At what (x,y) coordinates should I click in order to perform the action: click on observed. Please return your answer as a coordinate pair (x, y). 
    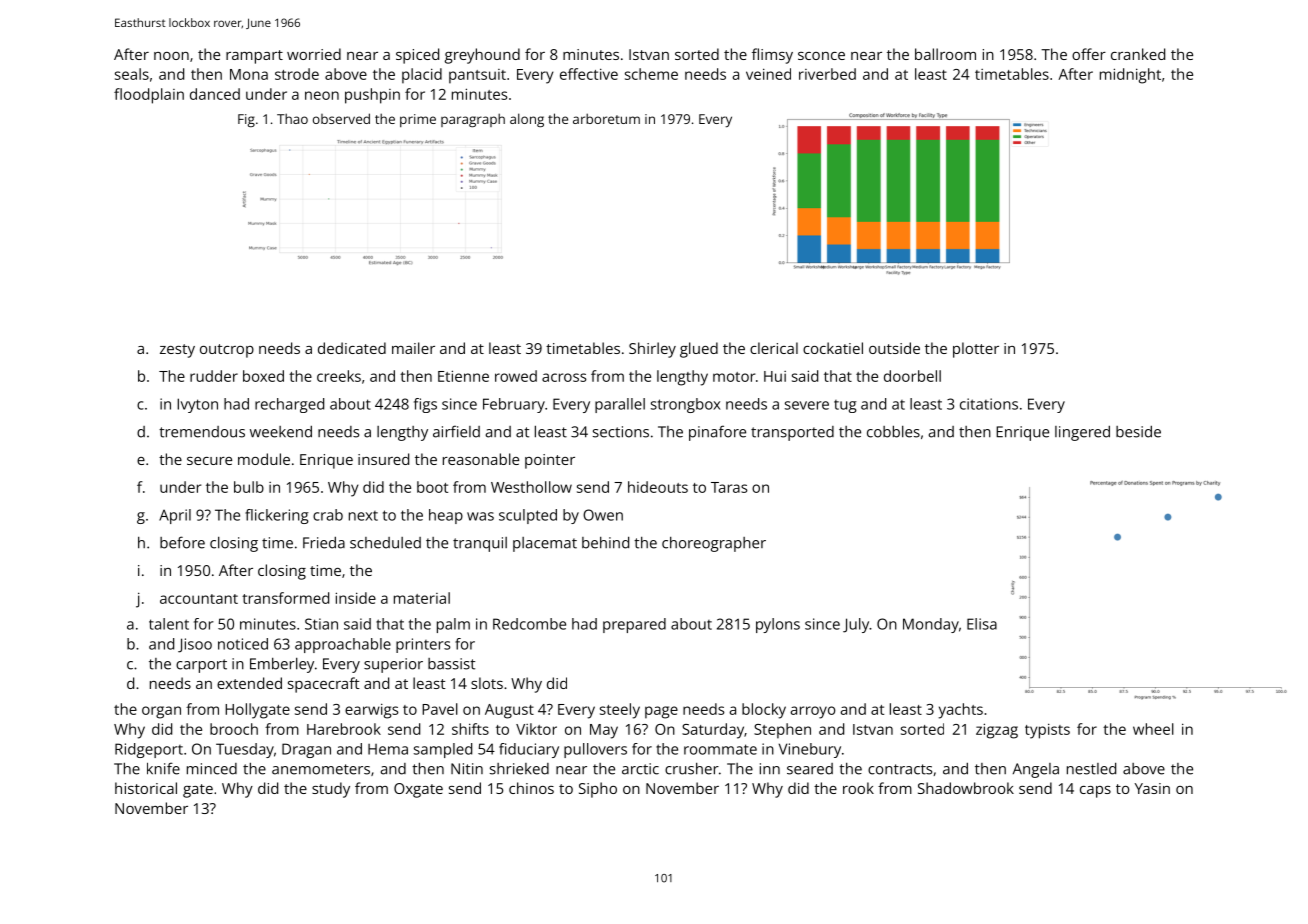
    Looking at the image, I should click on (341, 118).
